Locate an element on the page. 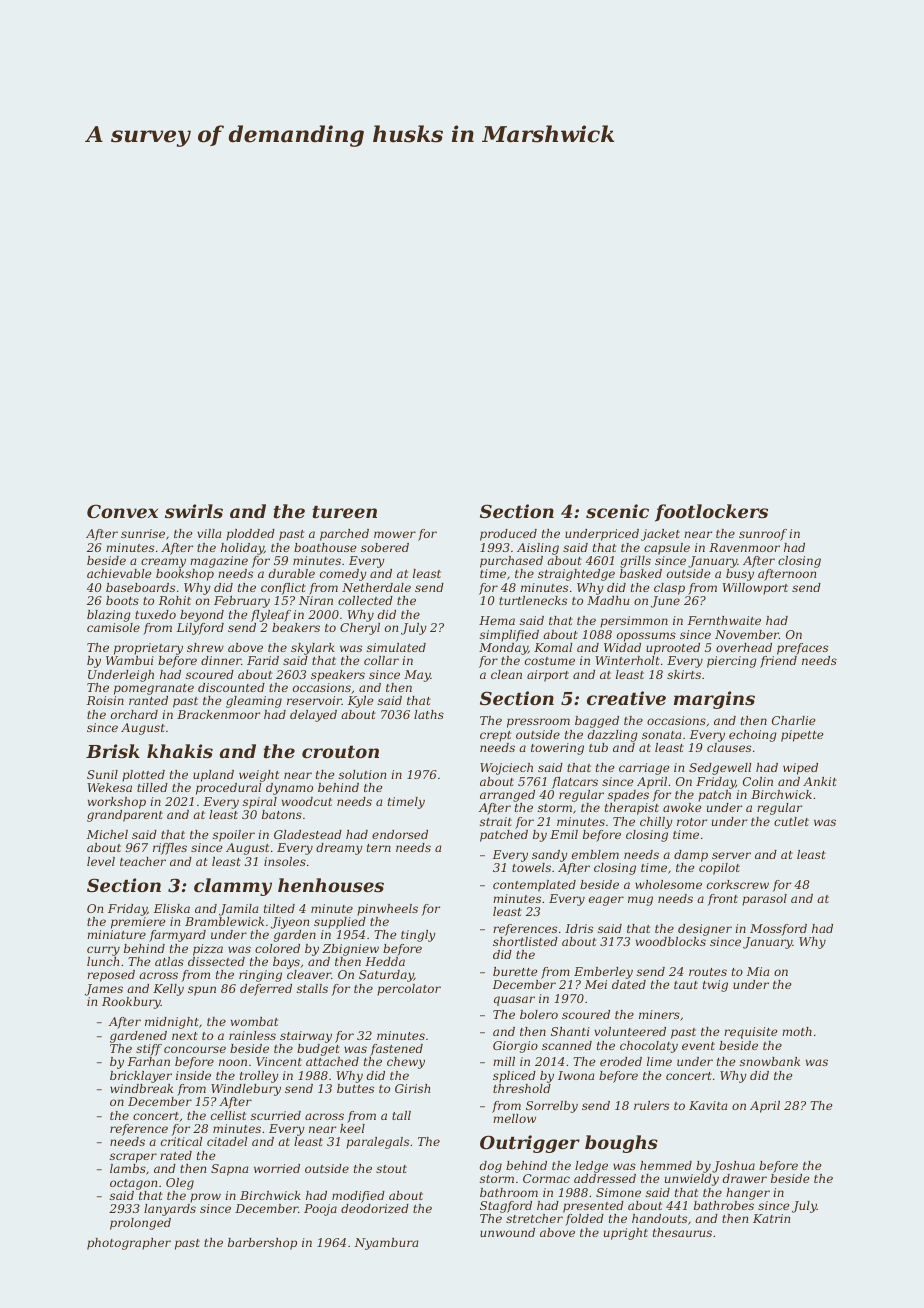 Image resolution: width=924 pixels, height=1308 pixels. sunroof is located at coordinates (763, 535).
